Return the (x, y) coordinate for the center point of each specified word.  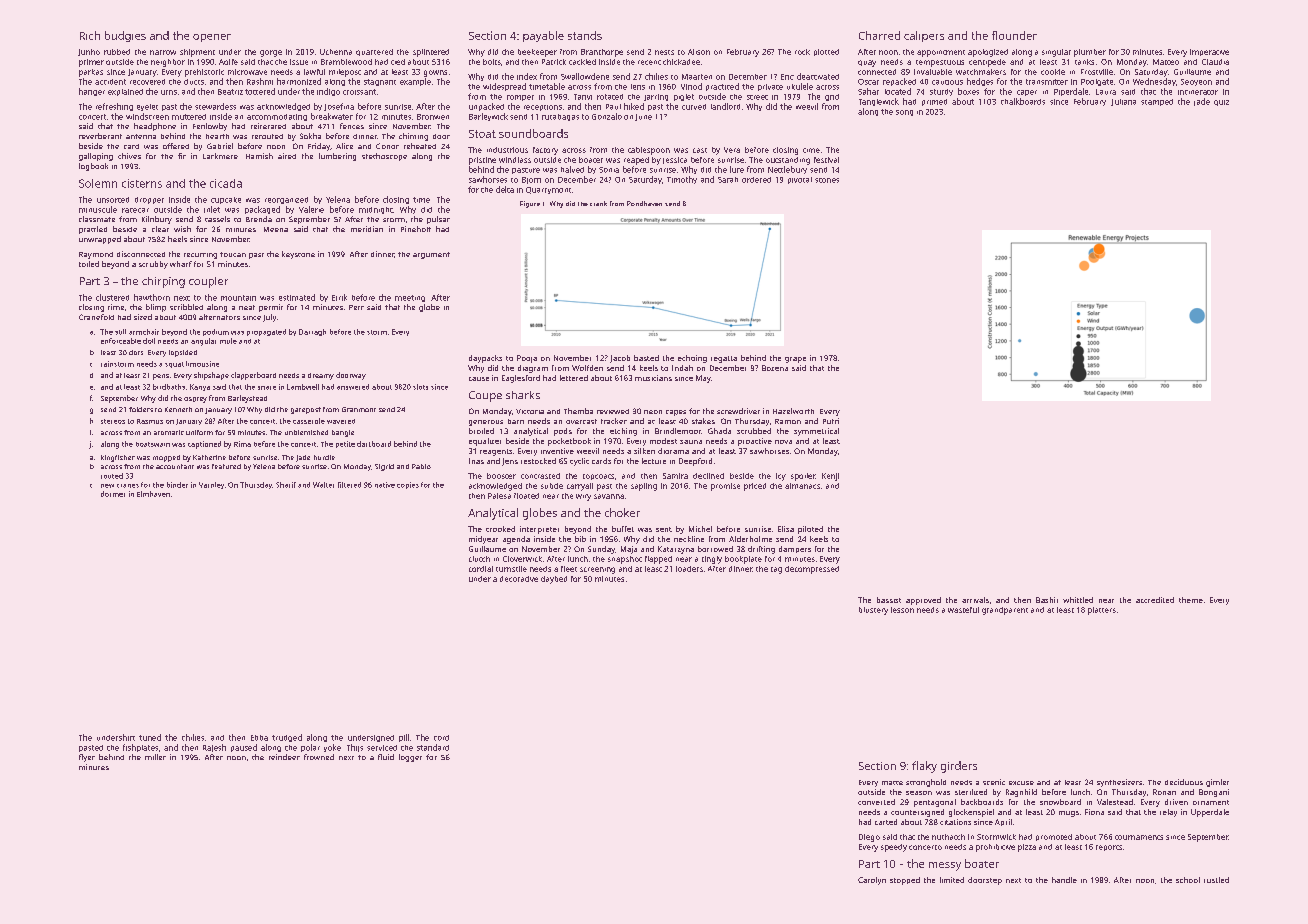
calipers (924, 36)
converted (876, 802)
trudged (287, 738)
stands (585, 35)
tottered (260, 91)
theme (1191, 600)
